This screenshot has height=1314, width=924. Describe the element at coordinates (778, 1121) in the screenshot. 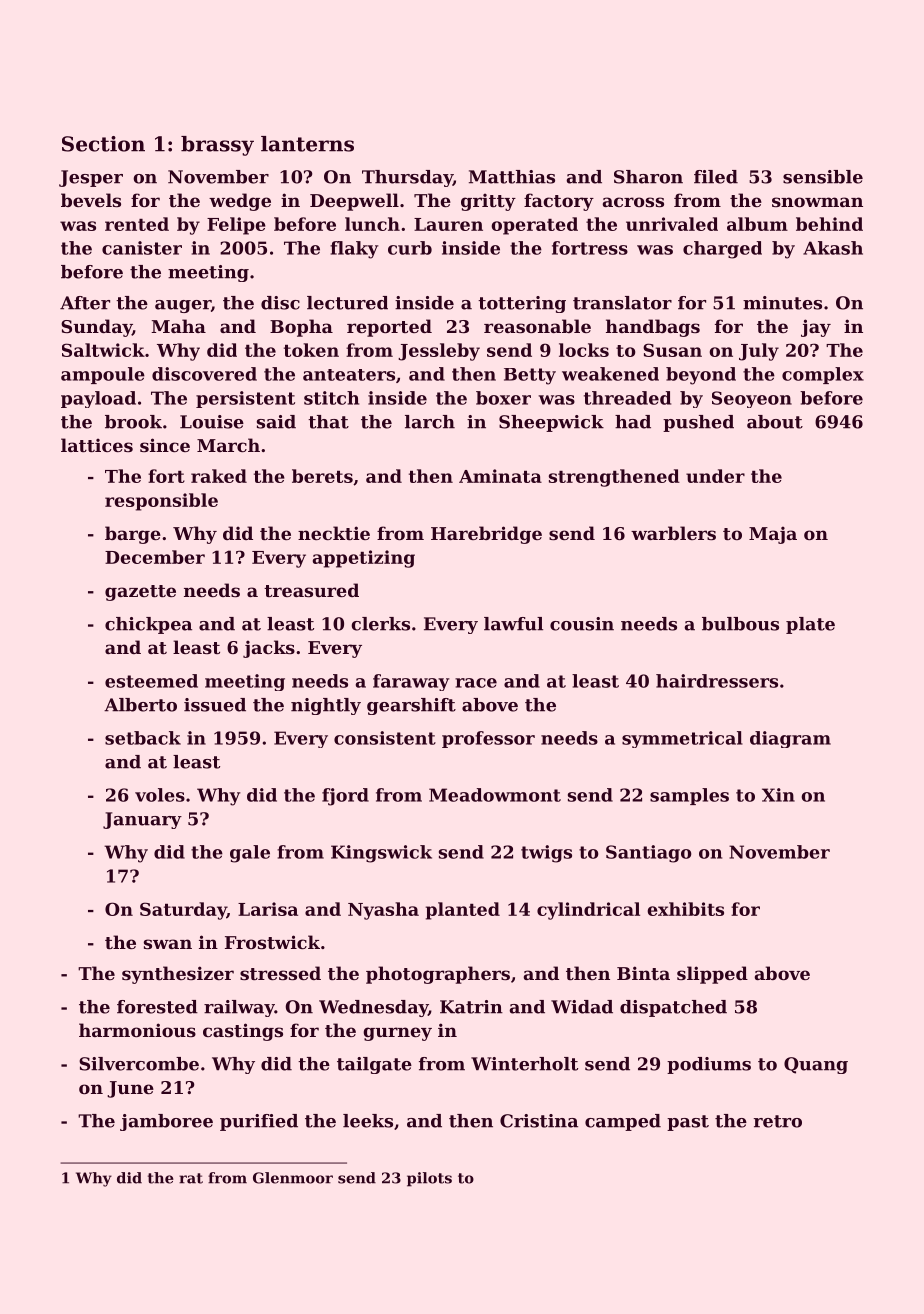

I see `retro` at that location.
